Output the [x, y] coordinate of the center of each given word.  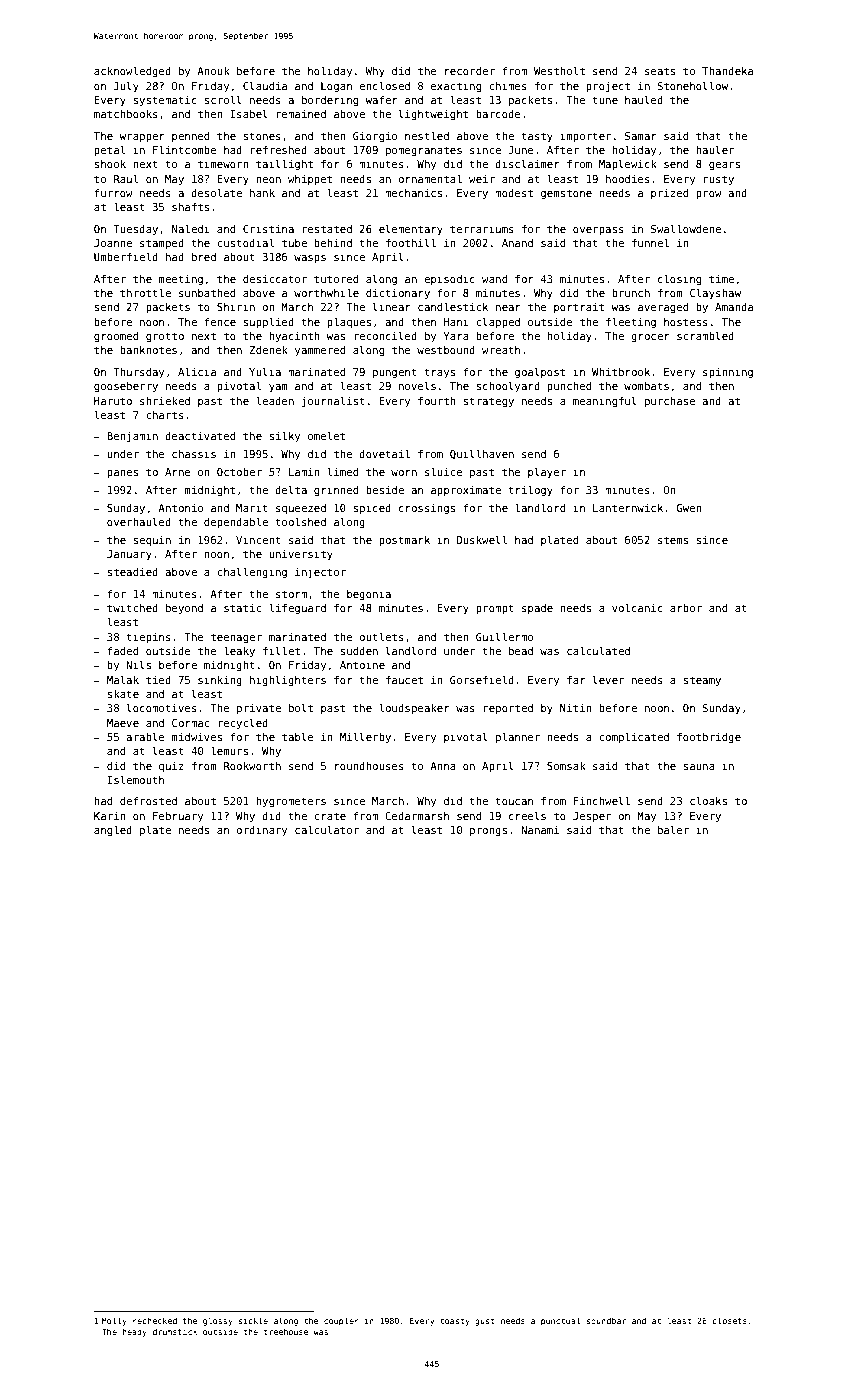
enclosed [384, 85]
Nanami [540, 830]
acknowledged [132, 71]
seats [660, 71]
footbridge [709, 738]
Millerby [365, 737]
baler [673, 829]
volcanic [637, 607]
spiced [372, 509]
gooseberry [126, 387]
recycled [243, 723]
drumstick [175, 1331]
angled [113, 830]
